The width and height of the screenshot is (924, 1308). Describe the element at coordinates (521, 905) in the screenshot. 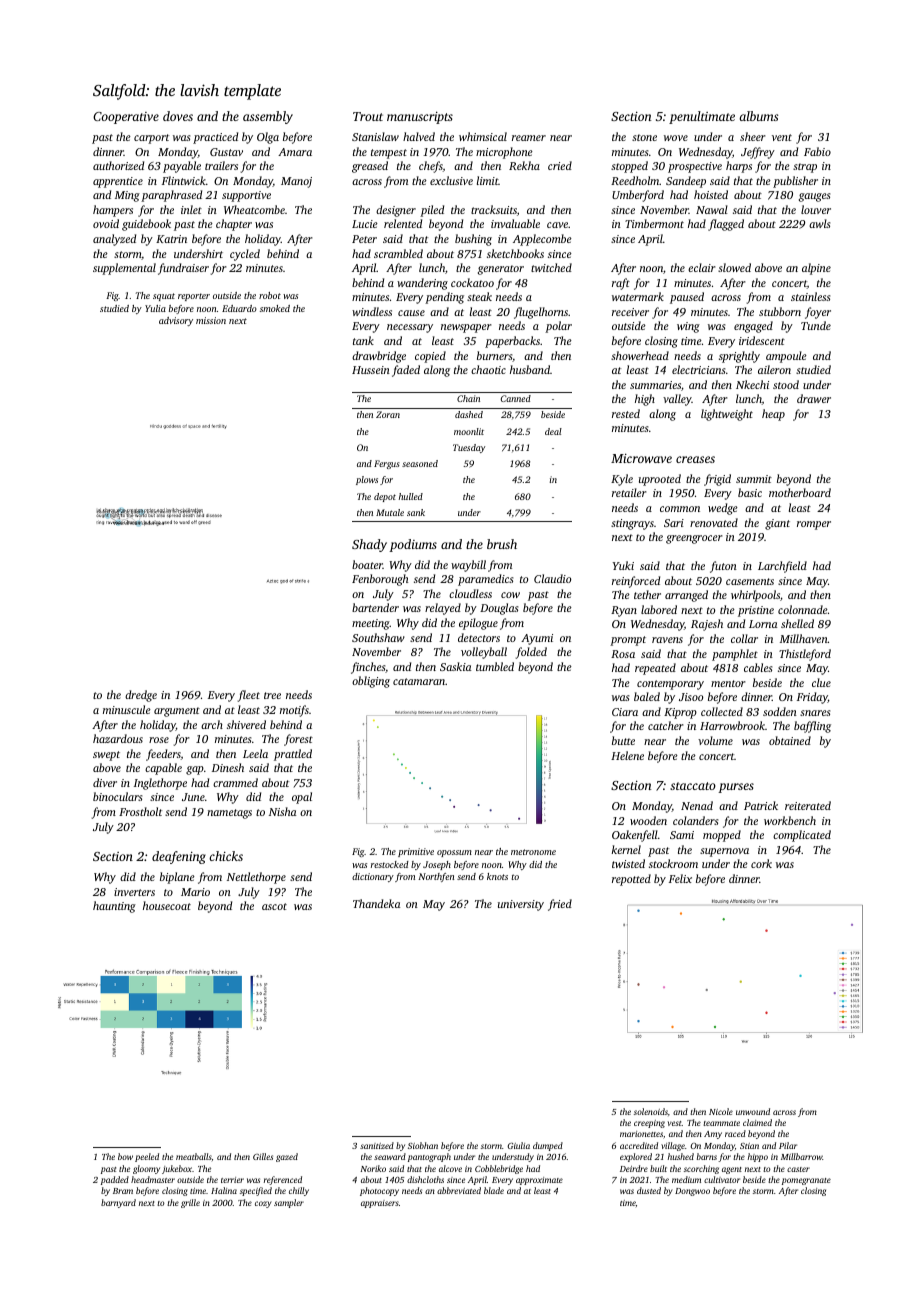

I see `university` at that location.
